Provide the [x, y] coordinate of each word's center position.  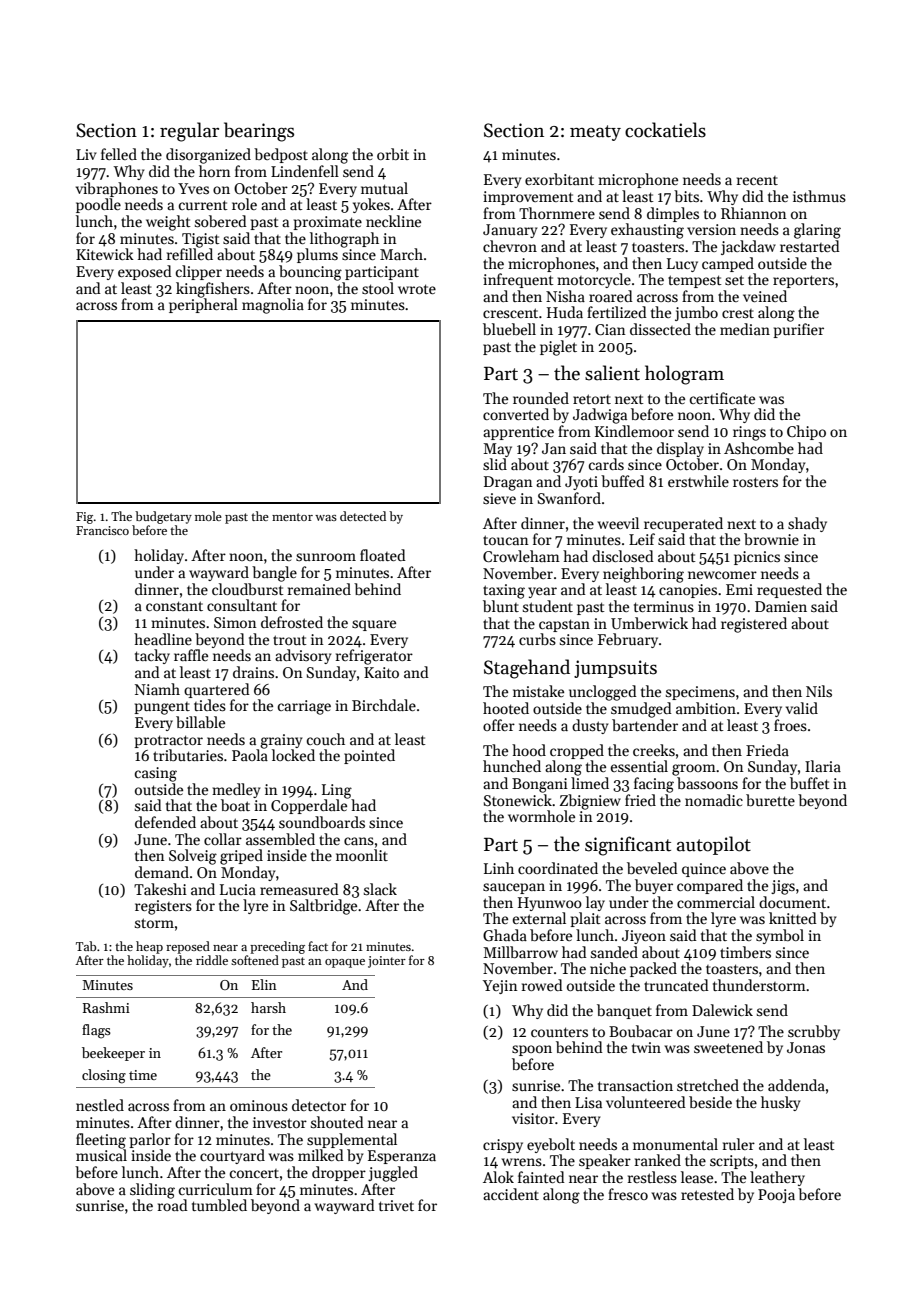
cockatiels [665, 130]
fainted [541, 1177]
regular [189, 132]
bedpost [281, 155]
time [143, 1075]
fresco [628, 1194]
